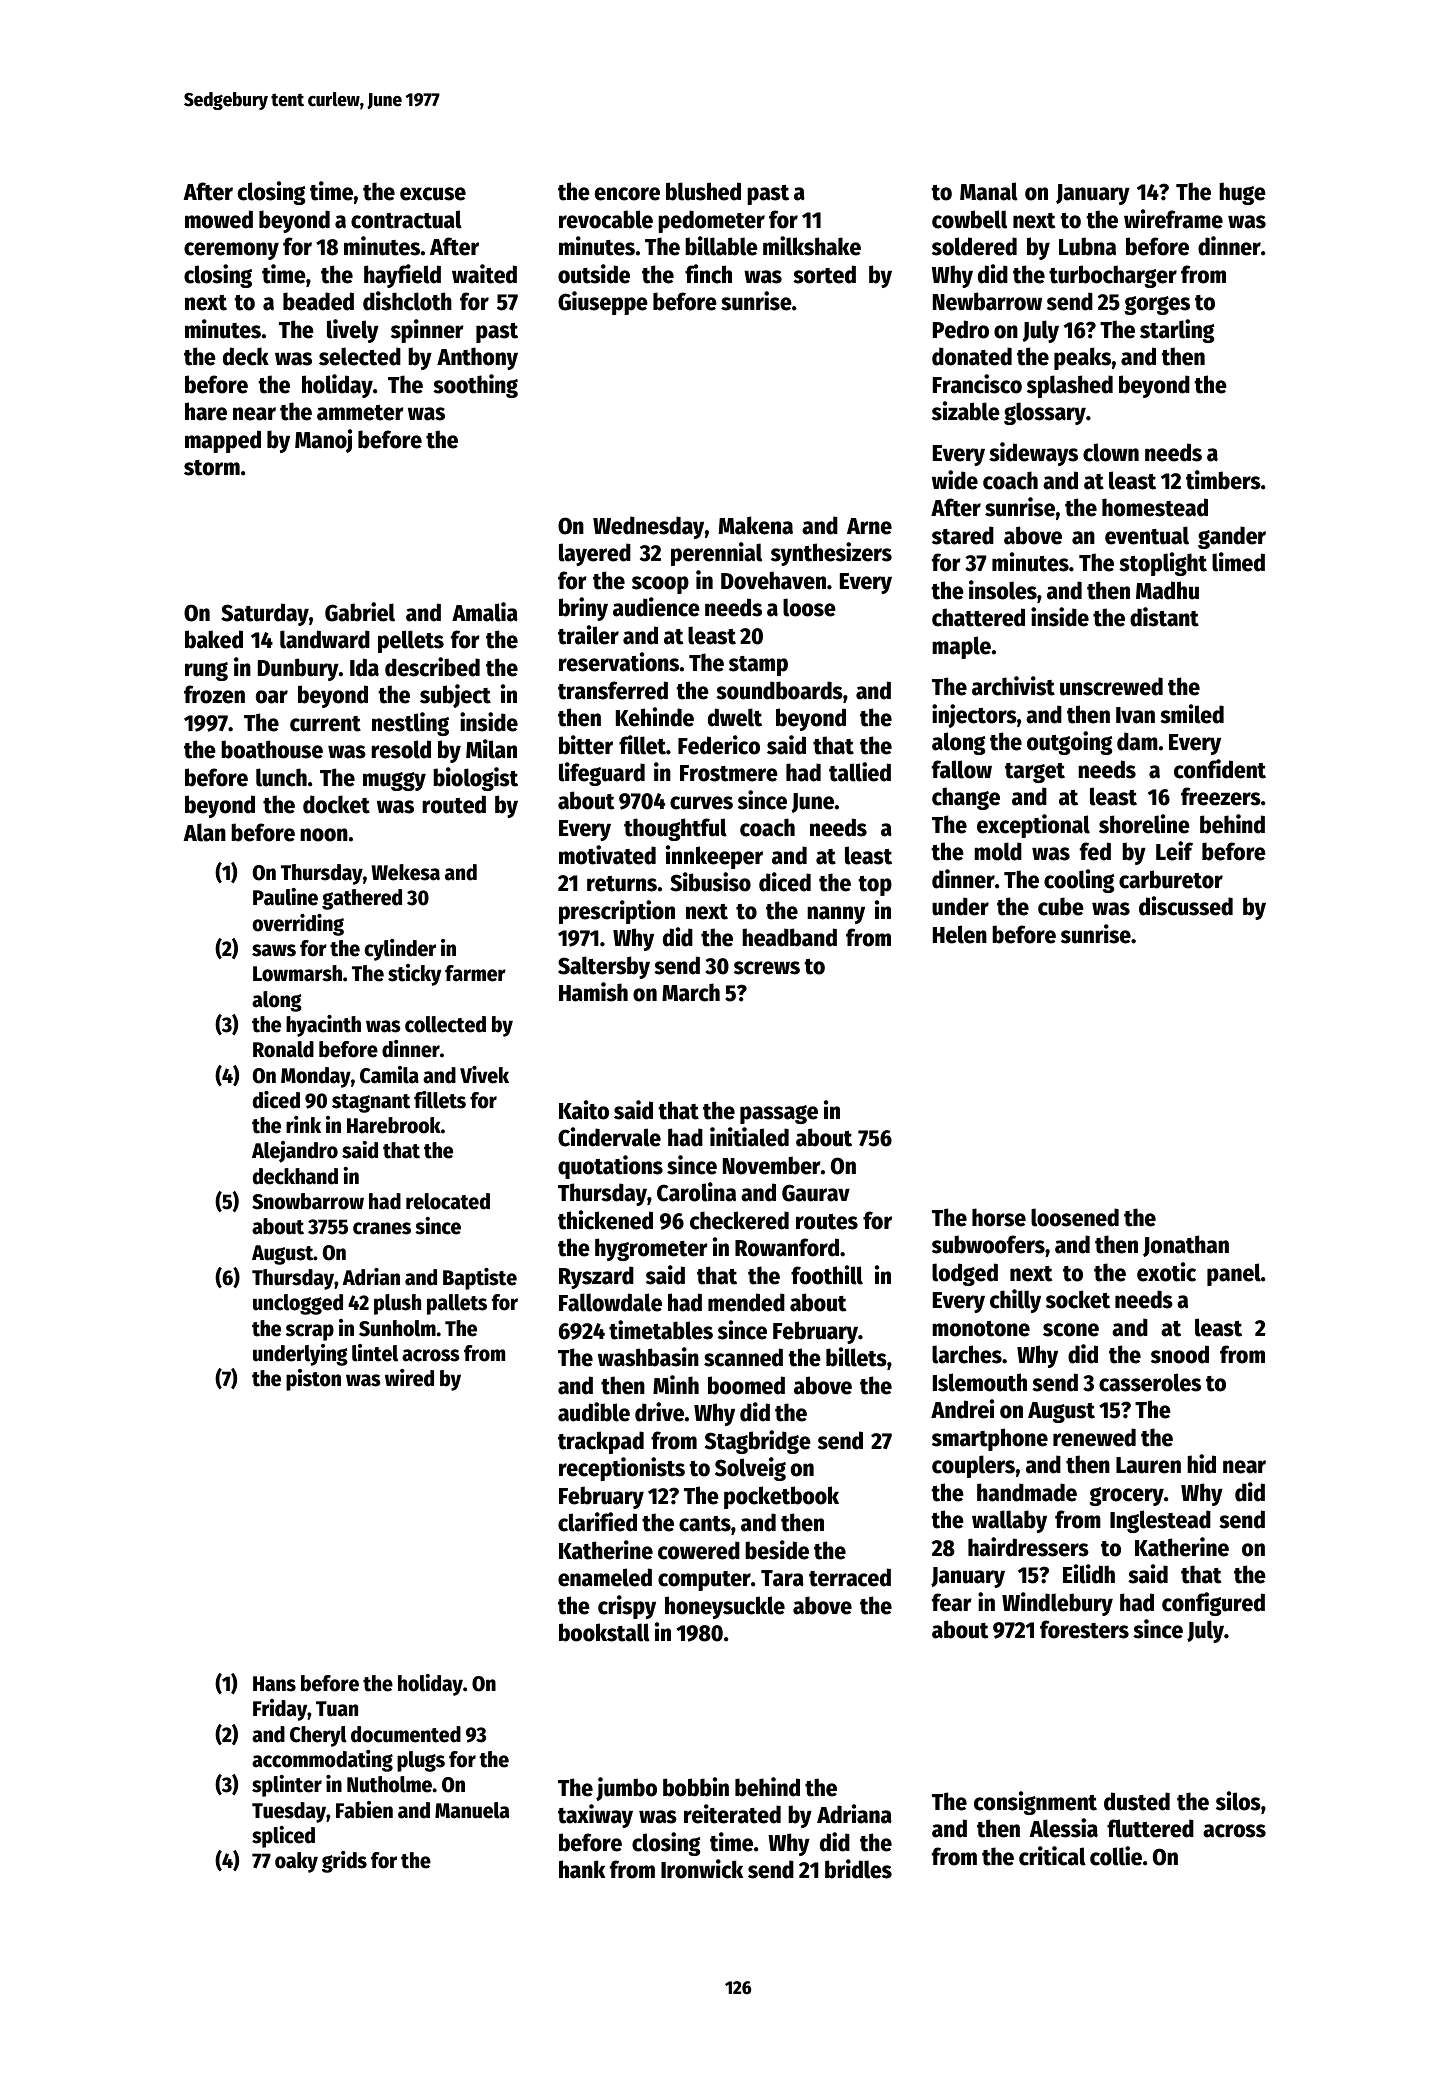 The image size is (1450, 2100). What do you see at coordinates (414, 975) in the image?
I see `sticky` at bounding box center [414, 975].
